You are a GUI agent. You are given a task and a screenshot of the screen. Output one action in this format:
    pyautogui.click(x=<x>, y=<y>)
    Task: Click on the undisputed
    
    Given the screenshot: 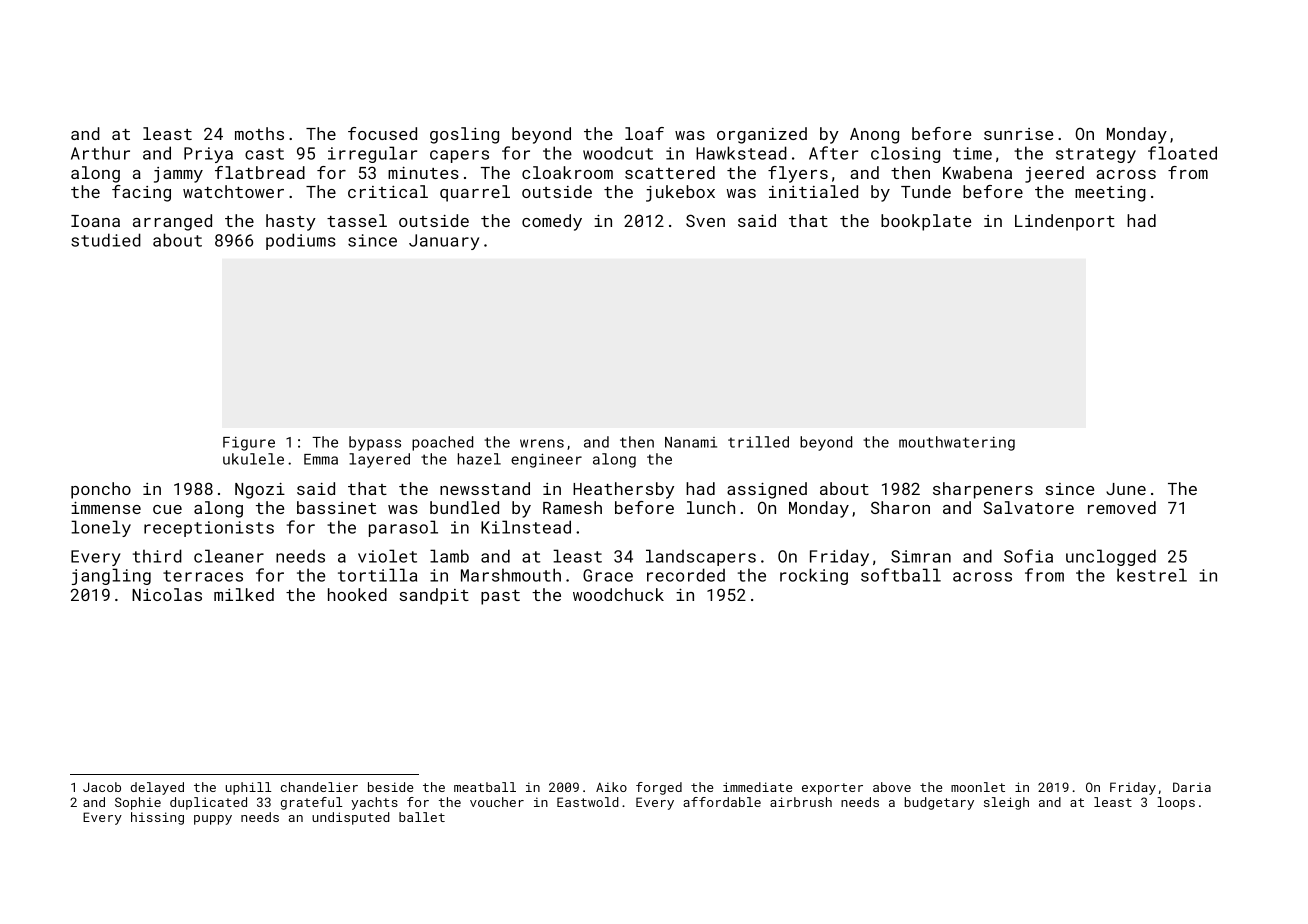 What is the action you would take?
    pyautogui.click(x=351, y=818)
